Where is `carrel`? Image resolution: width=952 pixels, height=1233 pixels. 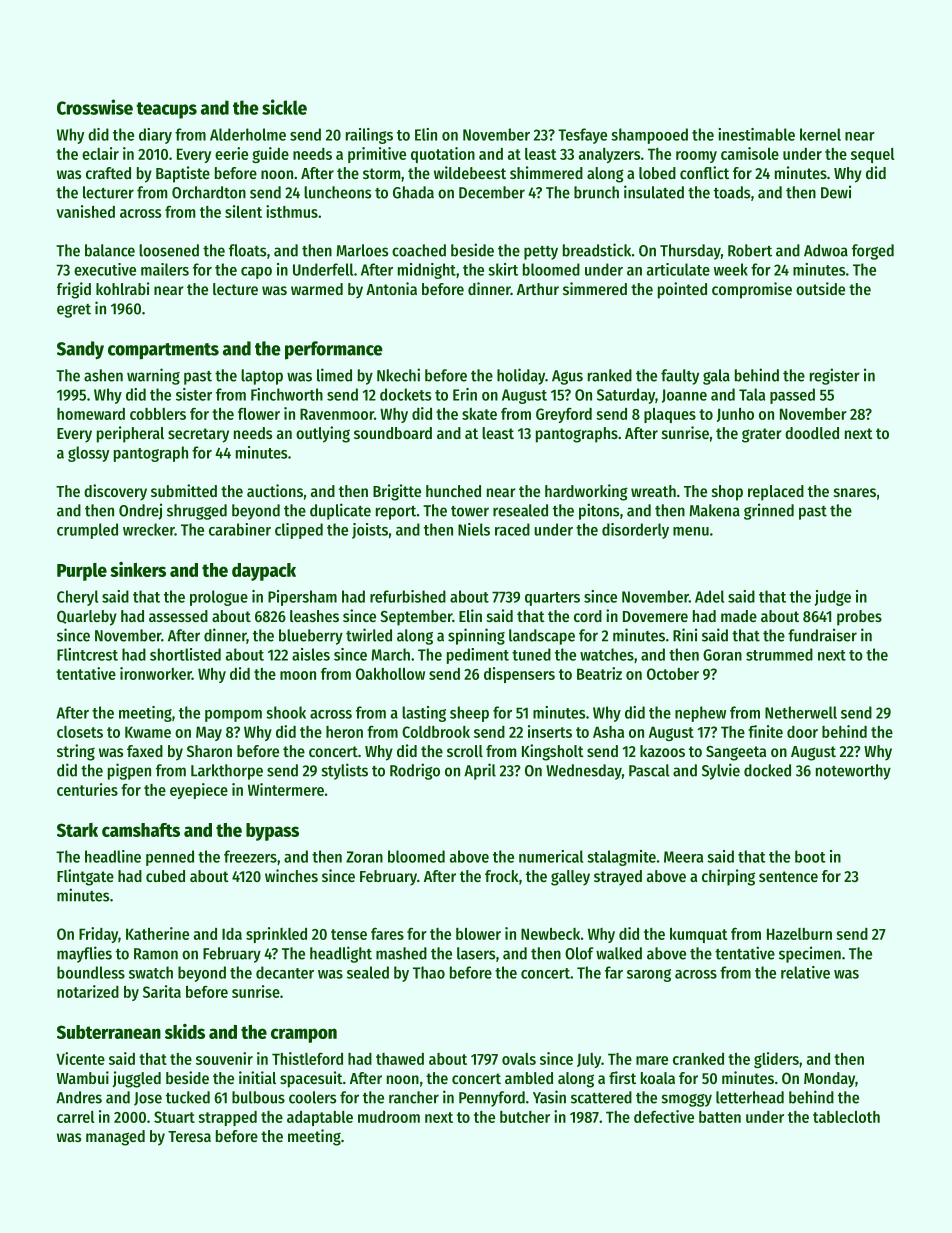
carrel is located at coordinates (76, 1117).
